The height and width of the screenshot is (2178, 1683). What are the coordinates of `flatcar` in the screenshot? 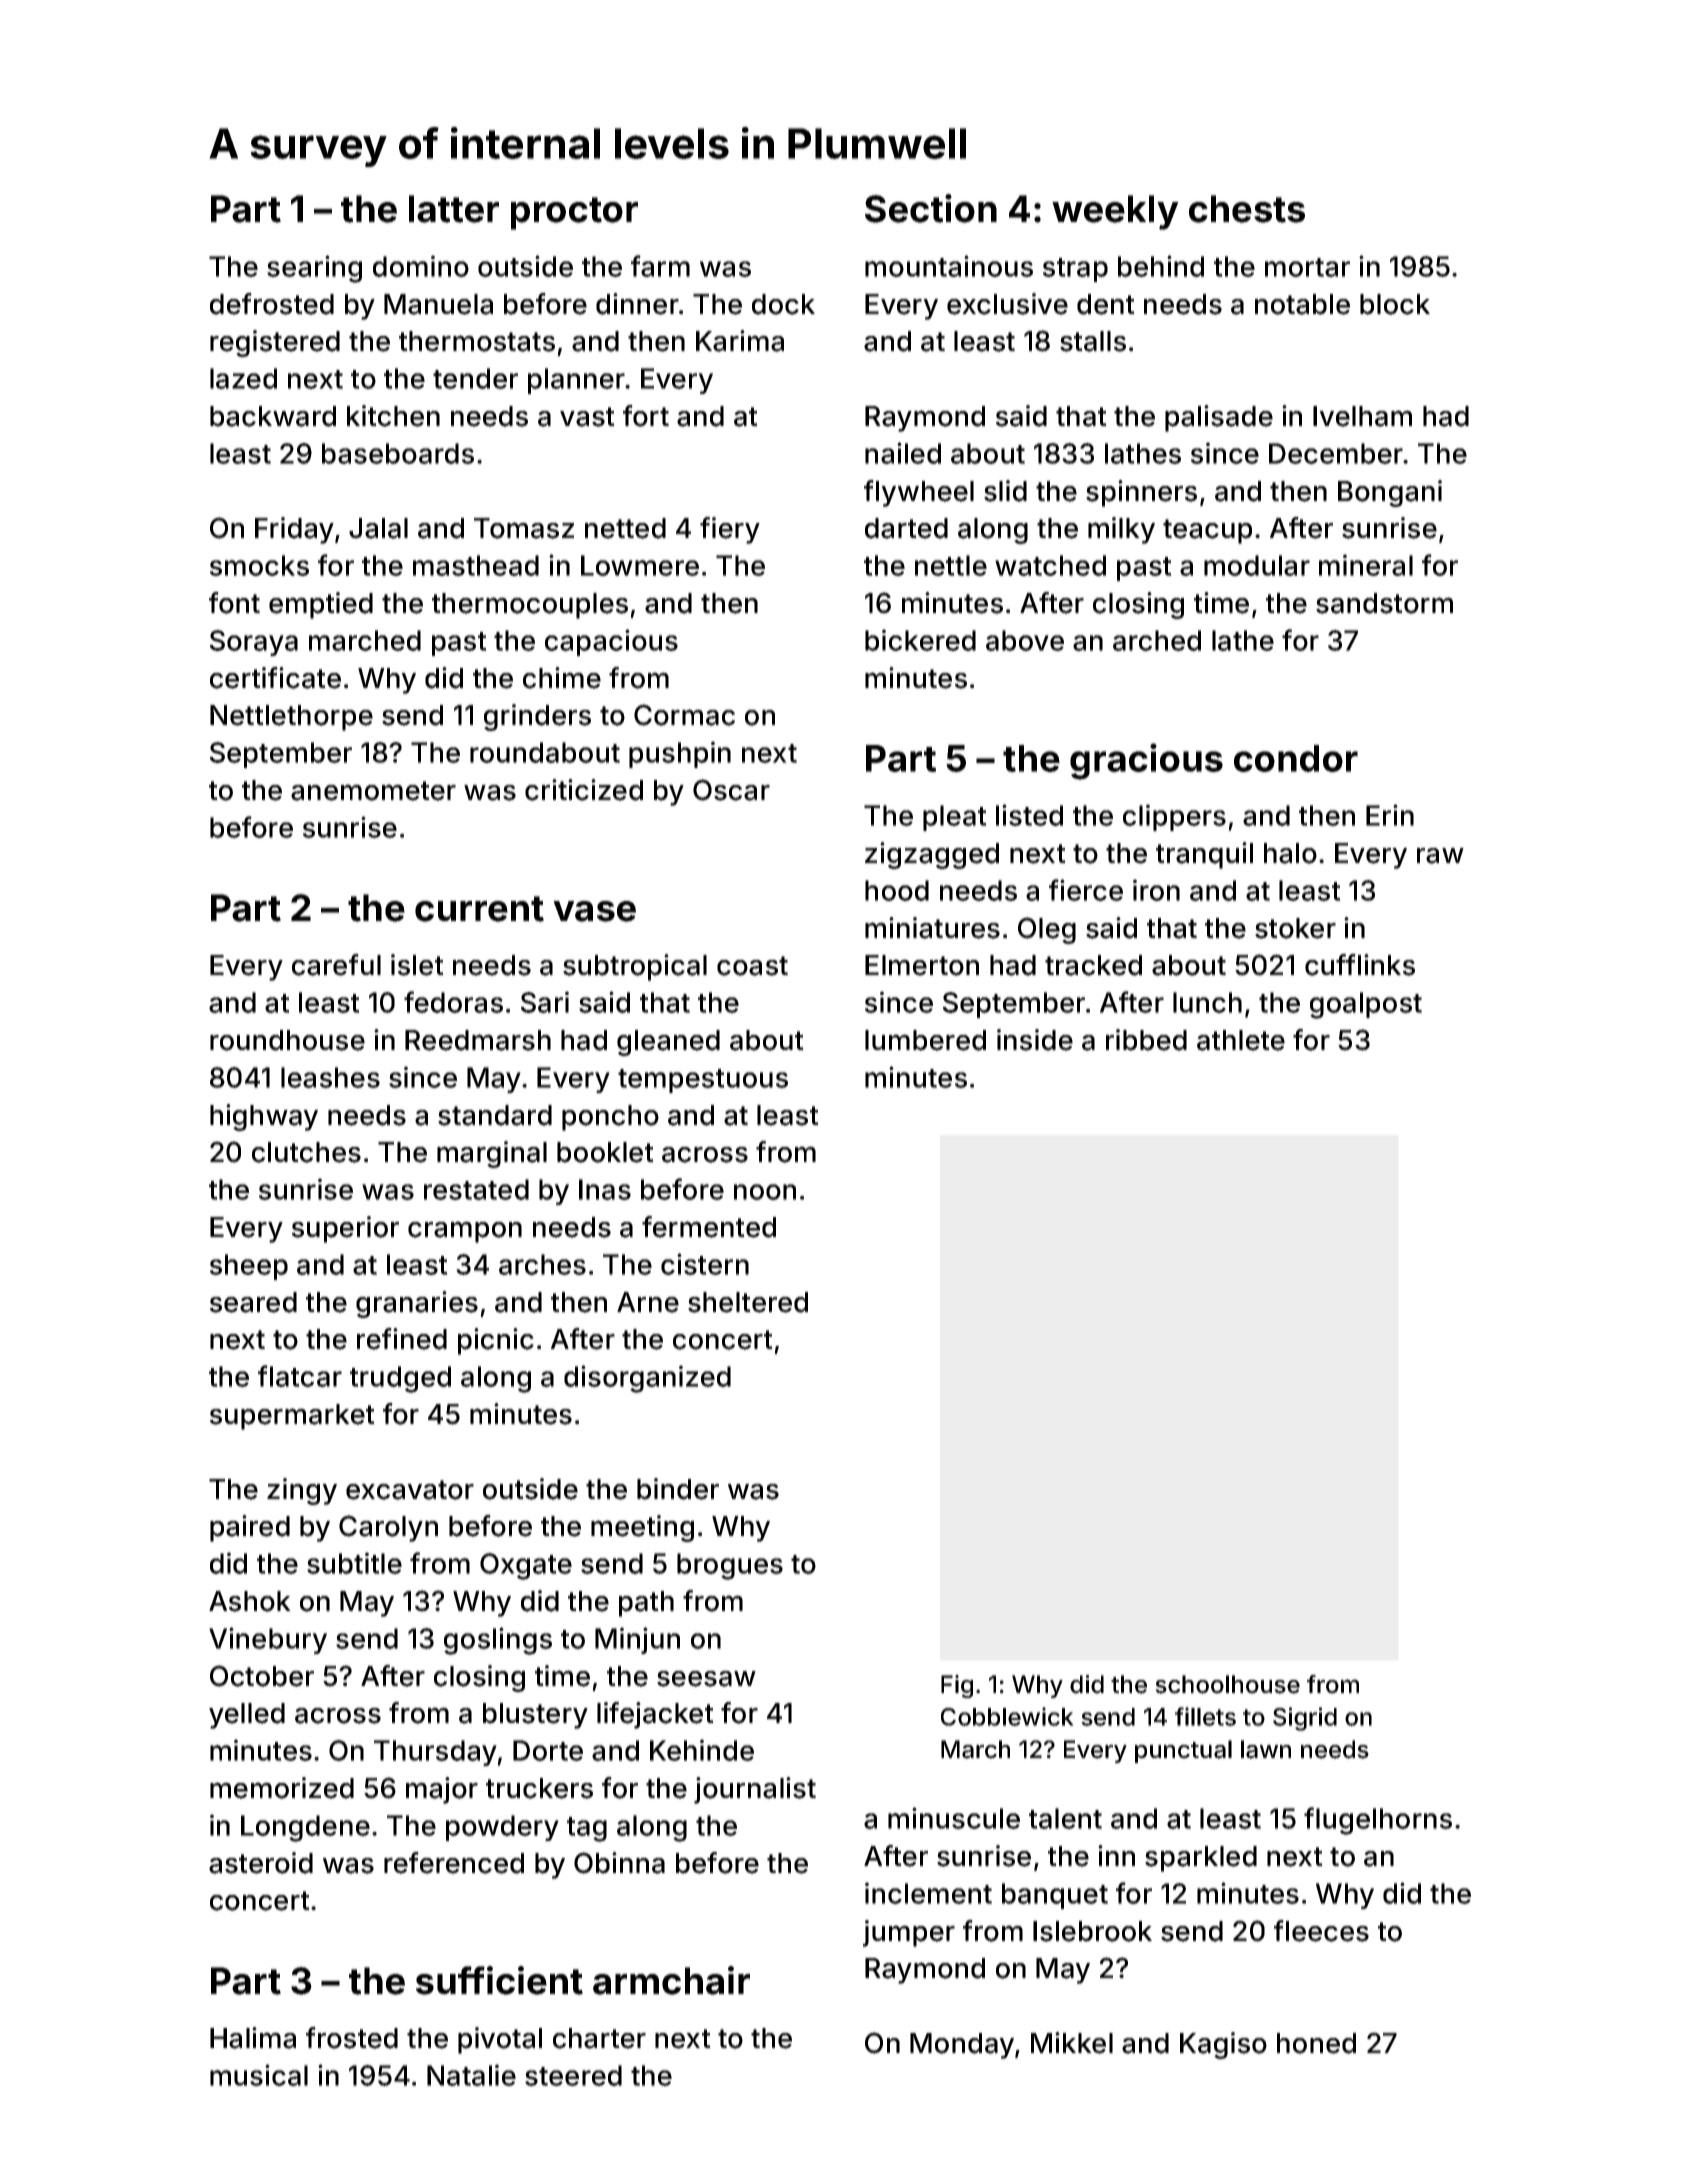 It's located at (300, 1376).
